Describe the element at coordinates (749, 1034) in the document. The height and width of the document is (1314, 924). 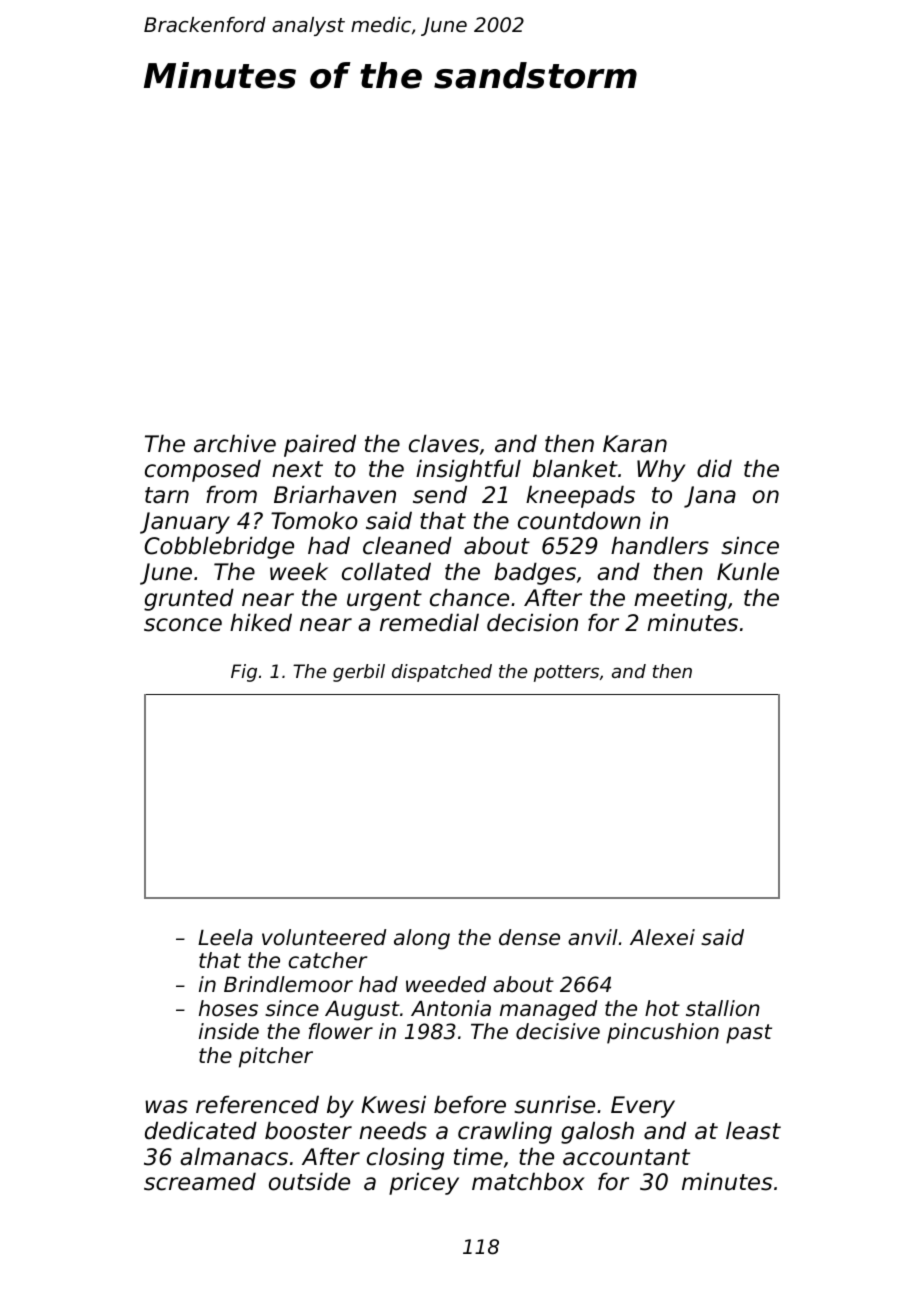
I see `past` at that location.
